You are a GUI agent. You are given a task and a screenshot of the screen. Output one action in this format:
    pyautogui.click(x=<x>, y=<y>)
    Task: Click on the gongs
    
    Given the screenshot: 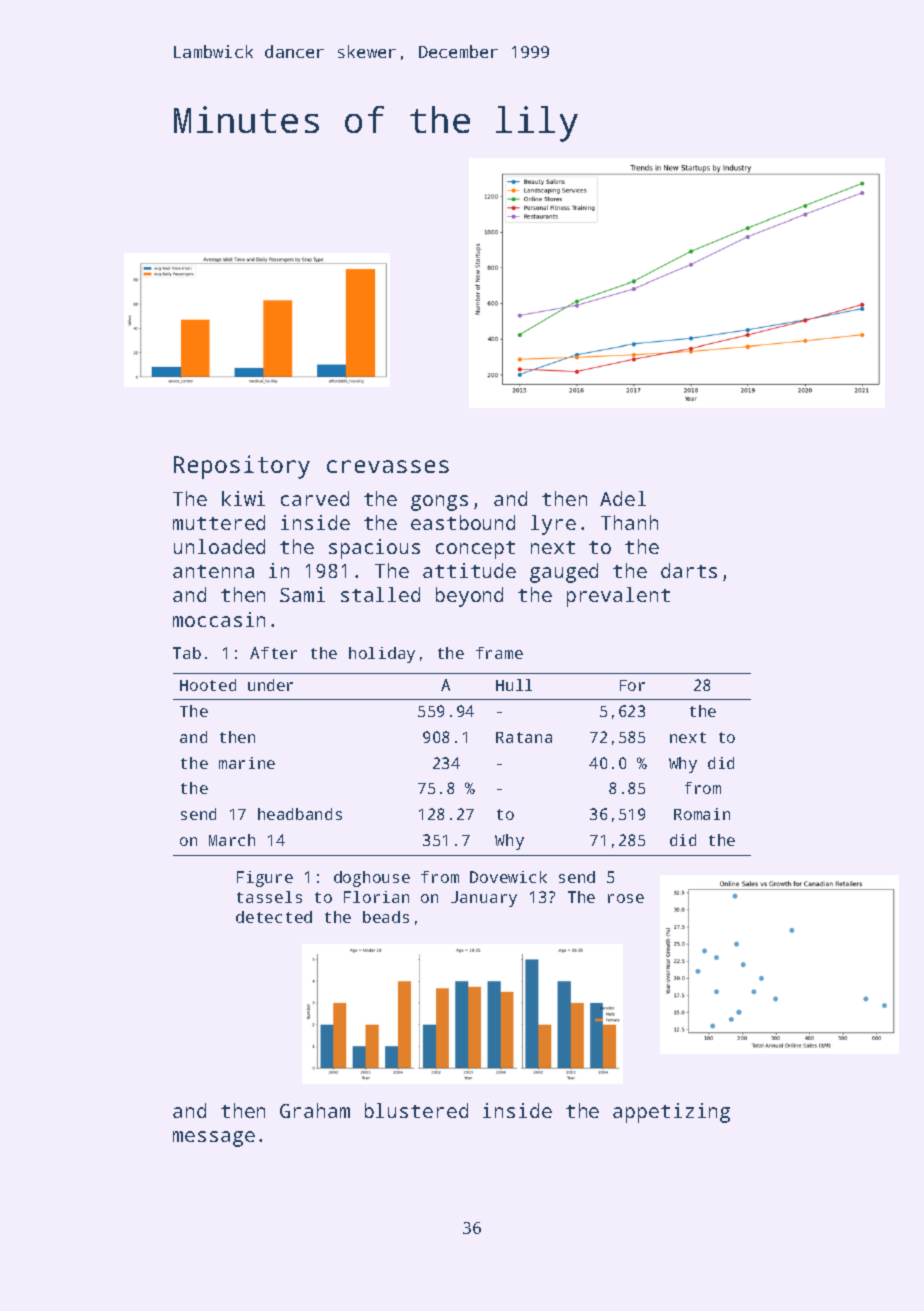 What is the action you would take?
    pyautogui.click(x=439, y=503)
